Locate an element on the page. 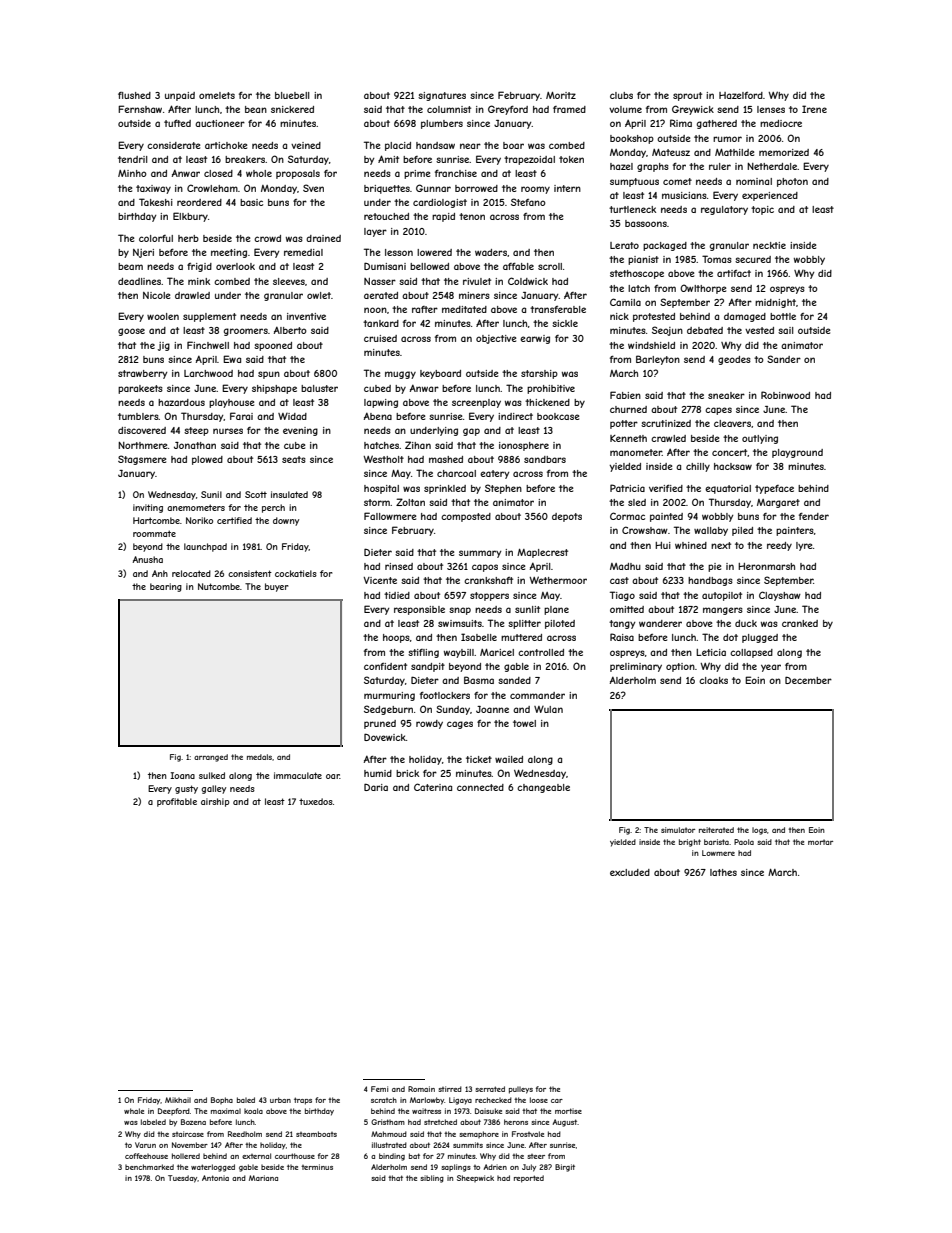 This document has height=1233, width=952. plowed is located at coordinates (207, 460).
